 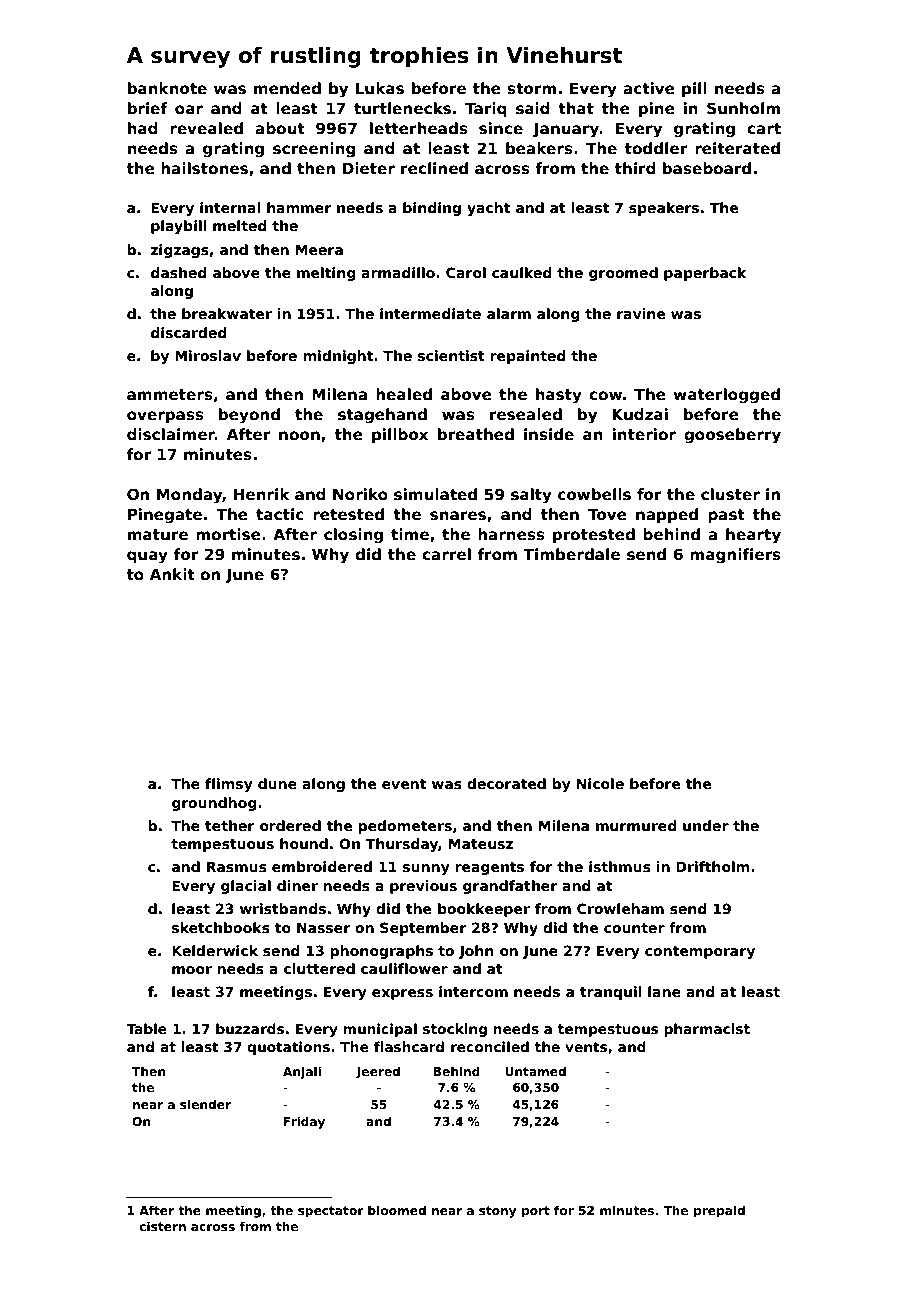 What do you see at coordinates (735, 556) in the screenshot?
I see `magnifiers` at bounding box center [735, 556].
